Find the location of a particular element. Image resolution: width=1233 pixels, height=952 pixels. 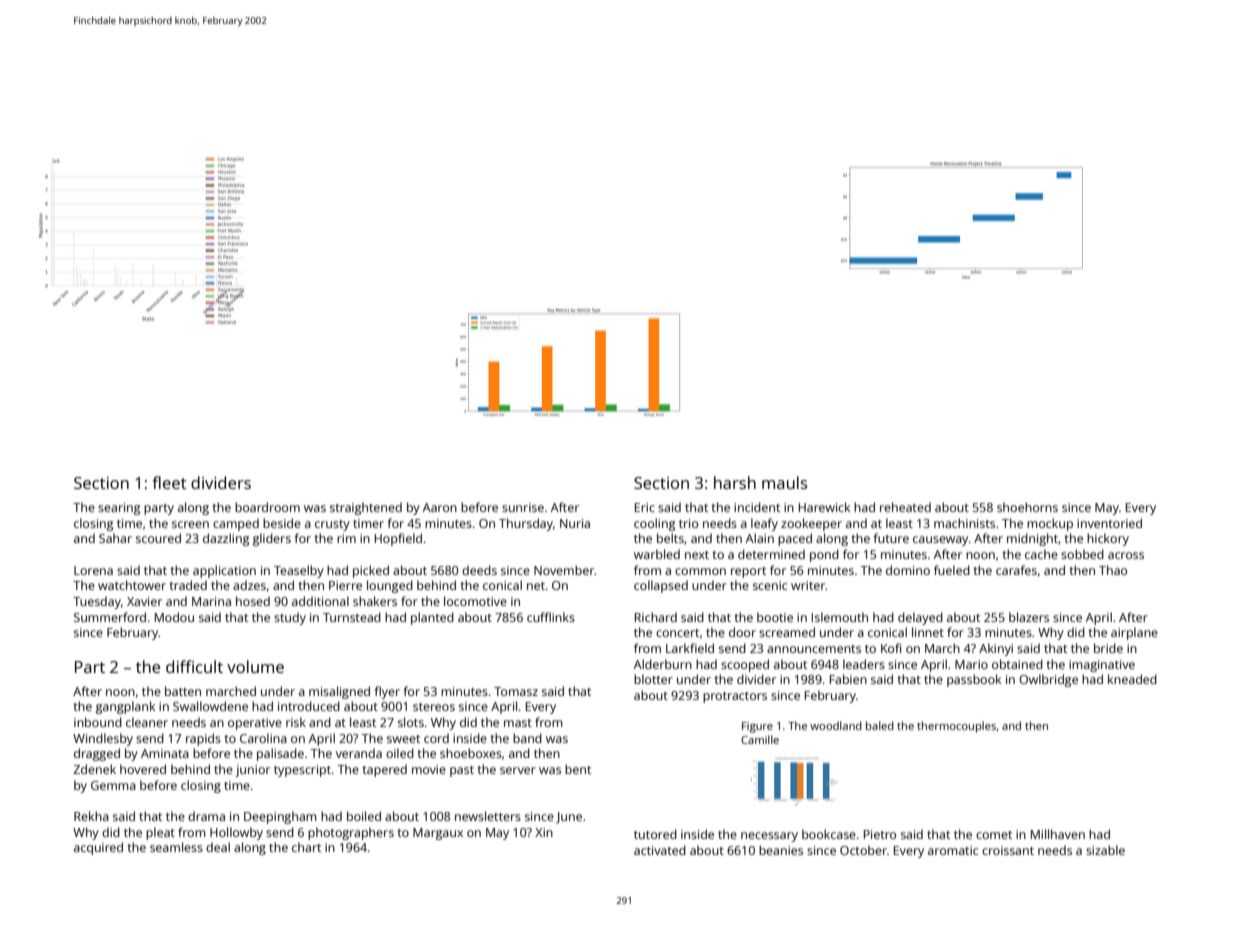

locomotive is located at coordinates (475, 601).
